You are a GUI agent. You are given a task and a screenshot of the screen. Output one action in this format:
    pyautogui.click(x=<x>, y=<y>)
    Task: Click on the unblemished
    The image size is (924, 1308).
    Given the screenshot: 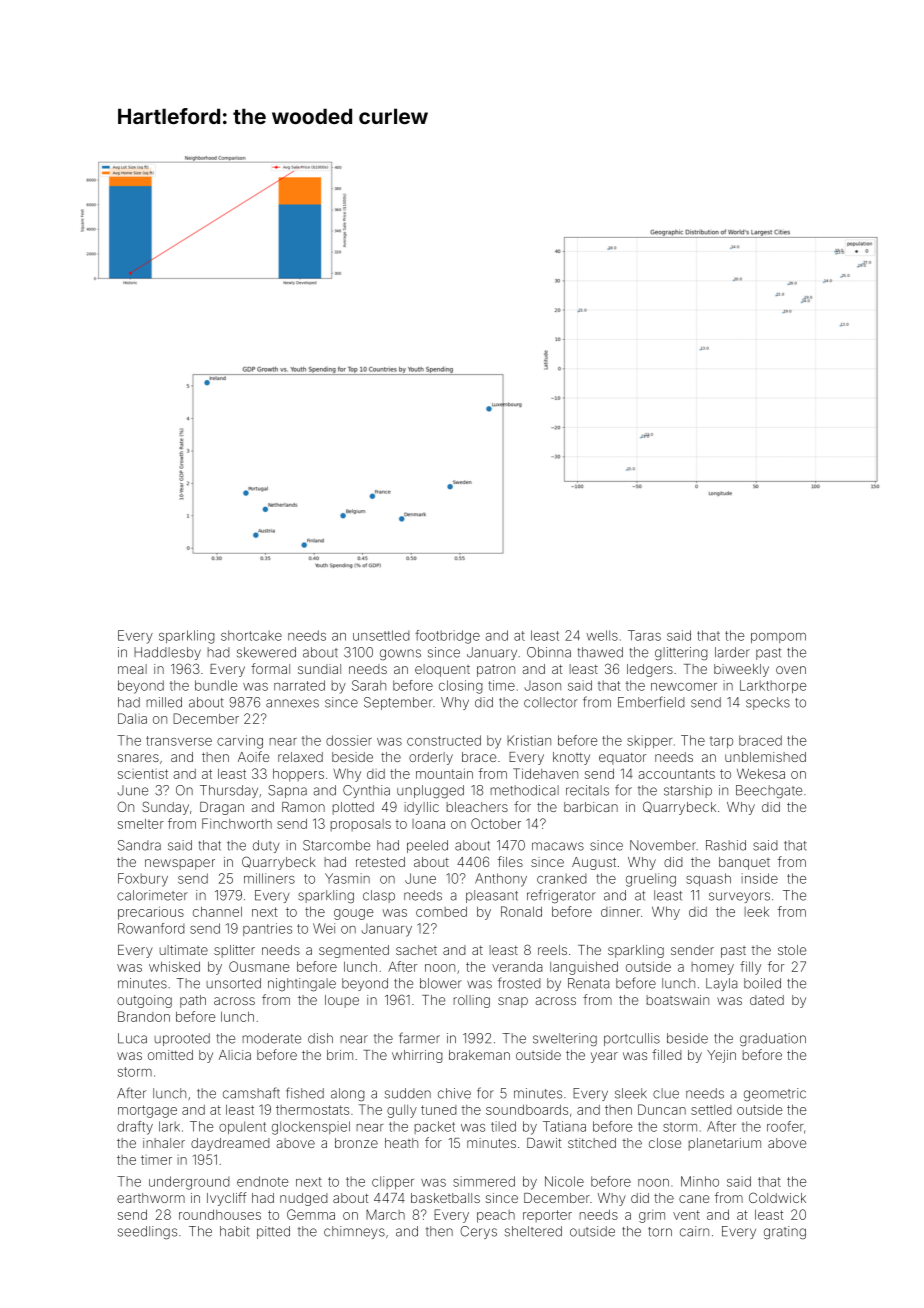 What is the action you would take?
    pyautogui.click(x=765, y=757)
